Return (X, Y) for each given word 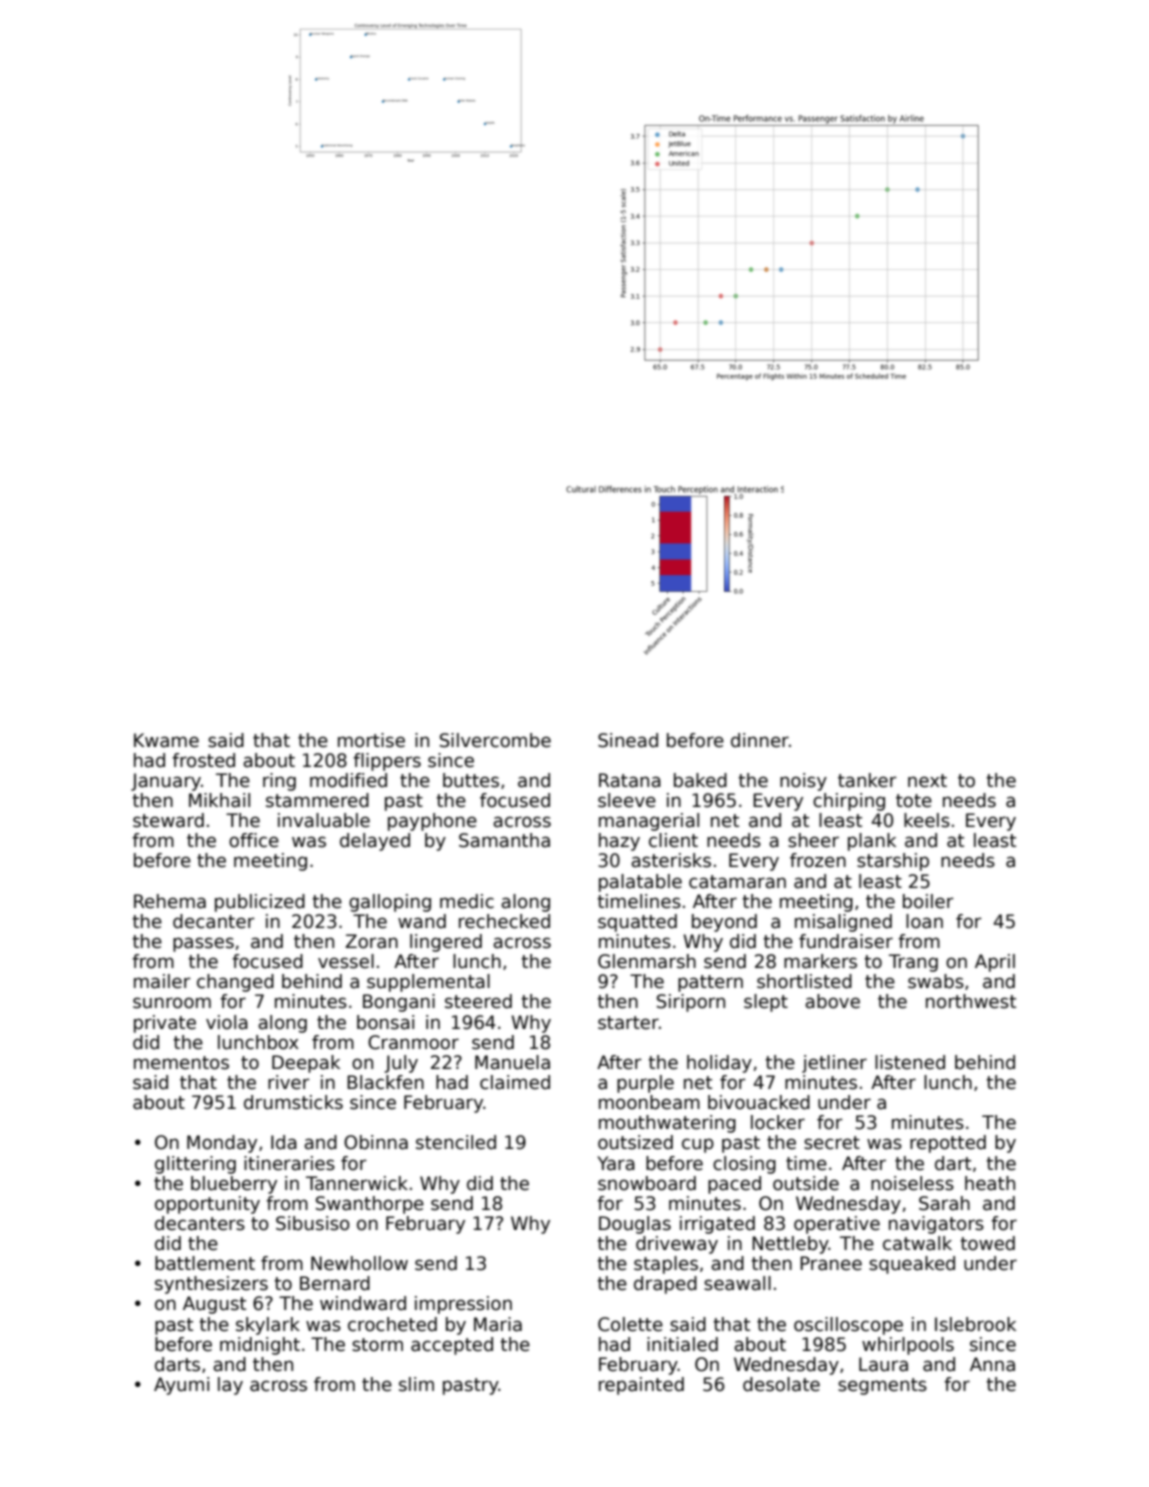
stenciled (456, 1142)
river (289, 1082)
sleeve (627, 800)
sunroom (172, 1003)
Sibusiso (313, 1223)
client (673, 840)
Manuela (512, 1062)
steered (478, 1001)
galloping (390, 903)
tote (914, 801)
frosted (203, 760)
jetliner (834, 1064)
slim (416, 1384)
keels (927, 820)
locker (778, 1122)
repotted (948, 1144)
